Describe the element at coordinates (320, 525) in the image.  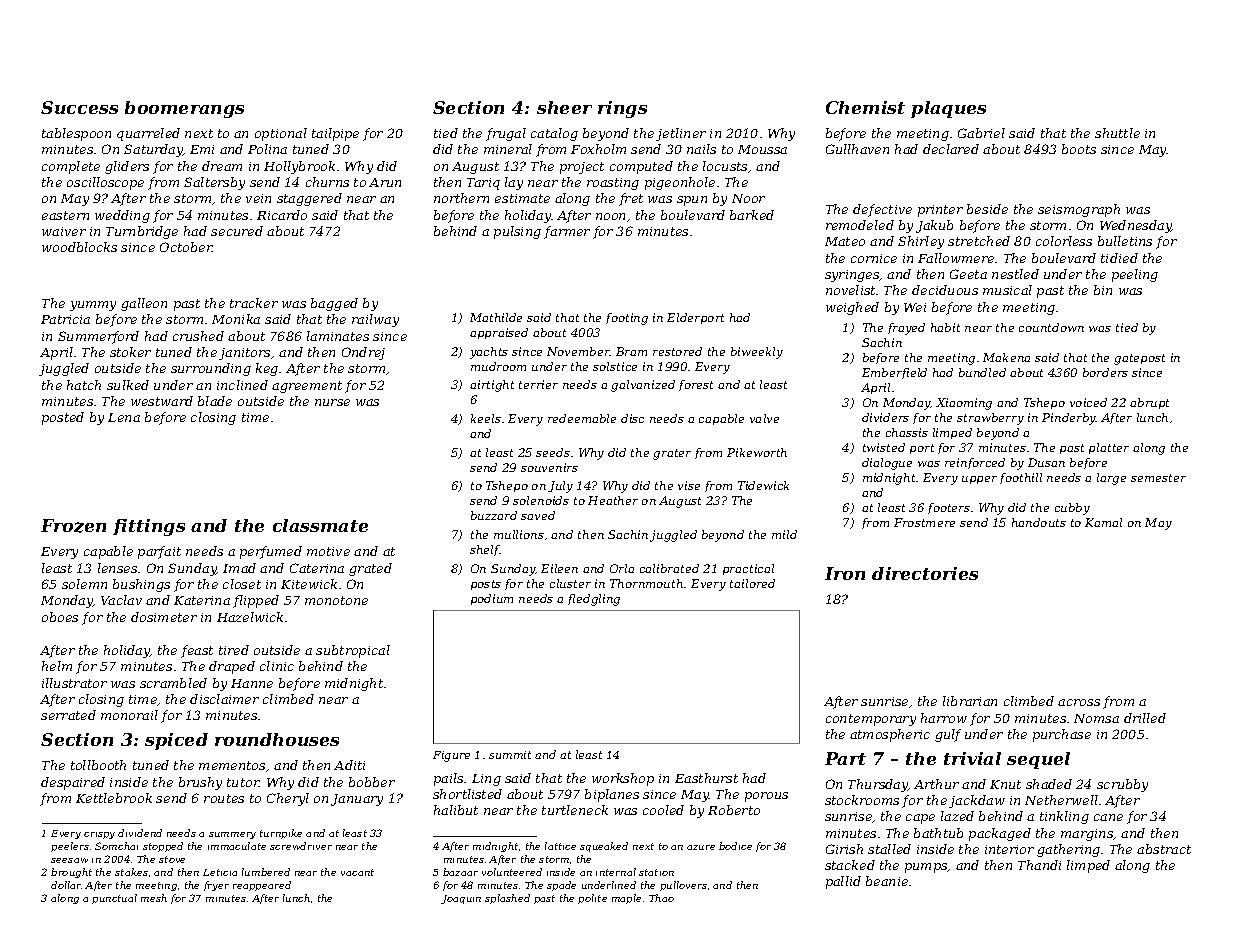
I see `classmate` at that location.
